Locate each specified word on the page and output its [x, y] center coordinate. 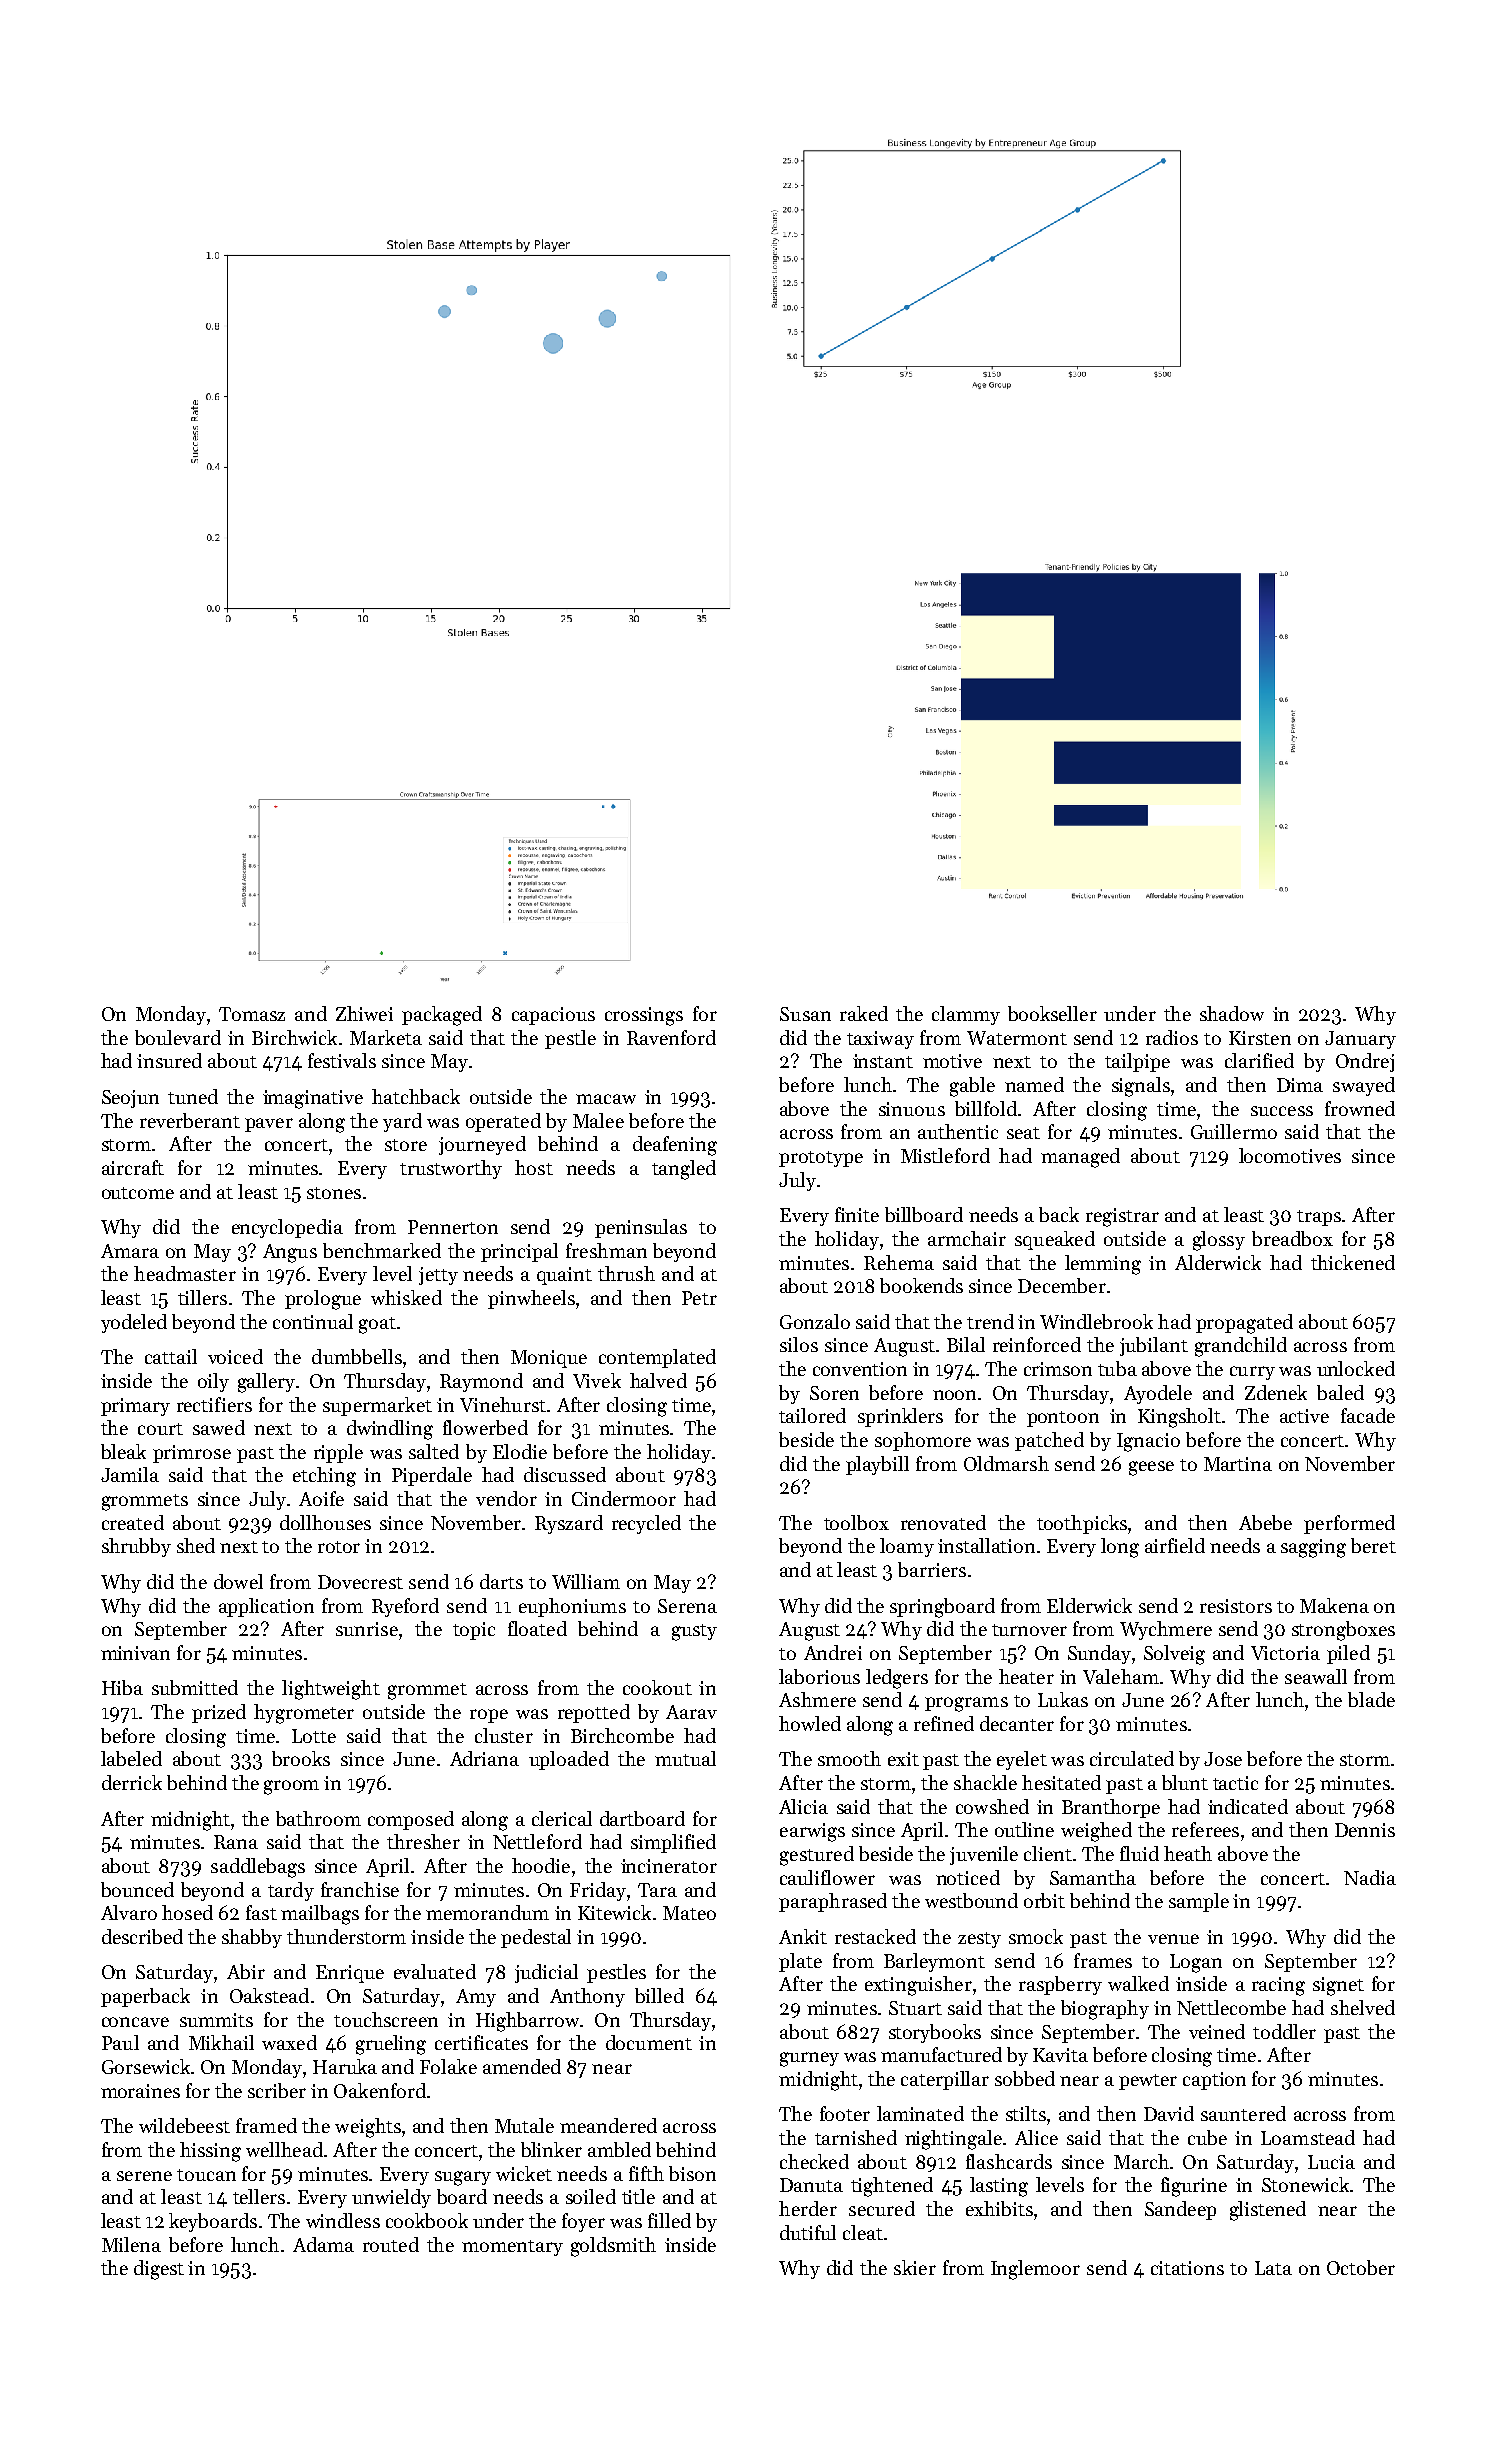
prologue [323, 1300]
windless [343, 2220]
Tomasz [252, 1014]
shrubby [136, 1547]
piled [1348, 1654]
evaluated [435, 1971]
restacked [875, 1936]
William [586, 1581]
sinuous [912, 1109]
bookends [921, 1285]
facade [1368, 1415]
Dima [1300, 1085]
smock [1036, 1936]
